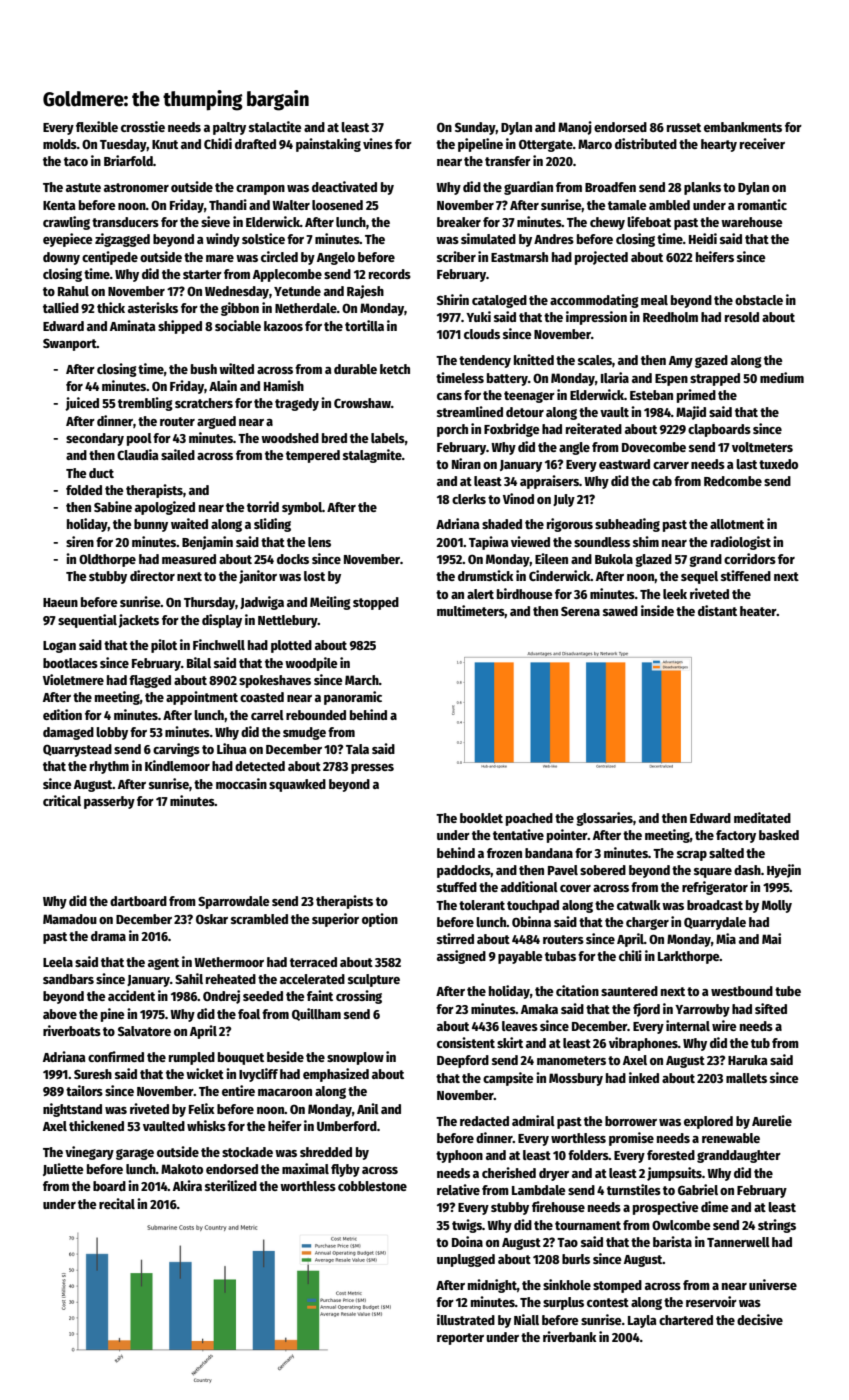  What do you see at coordinates (736, 836) in the screenshot?
I see `factory` at bounding box center [736, 836].
